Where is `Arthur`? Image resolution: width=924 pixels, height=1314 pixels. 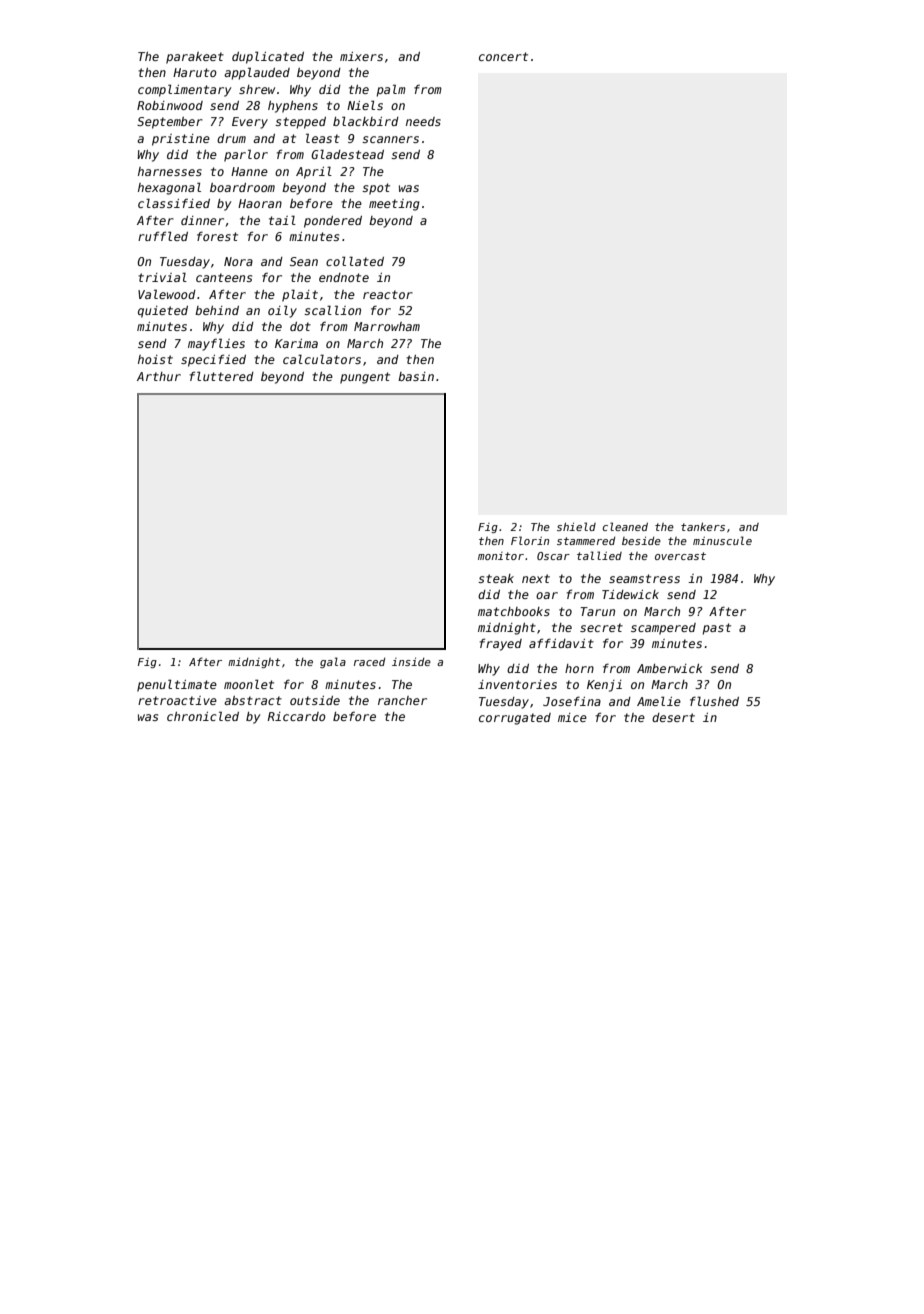
Arthur is located at coordinates (159, 376).
